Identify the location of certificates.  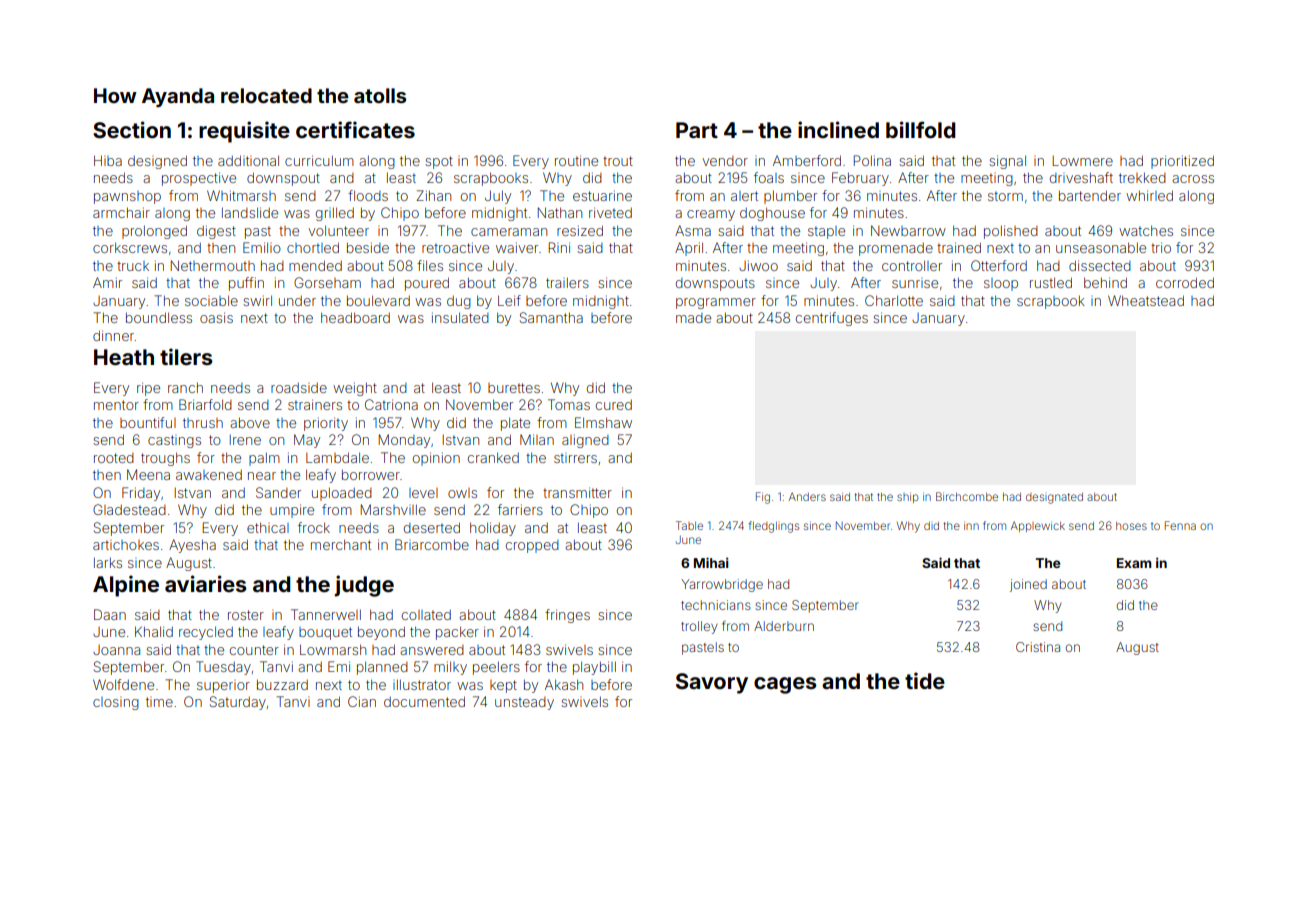
(355, 129).
